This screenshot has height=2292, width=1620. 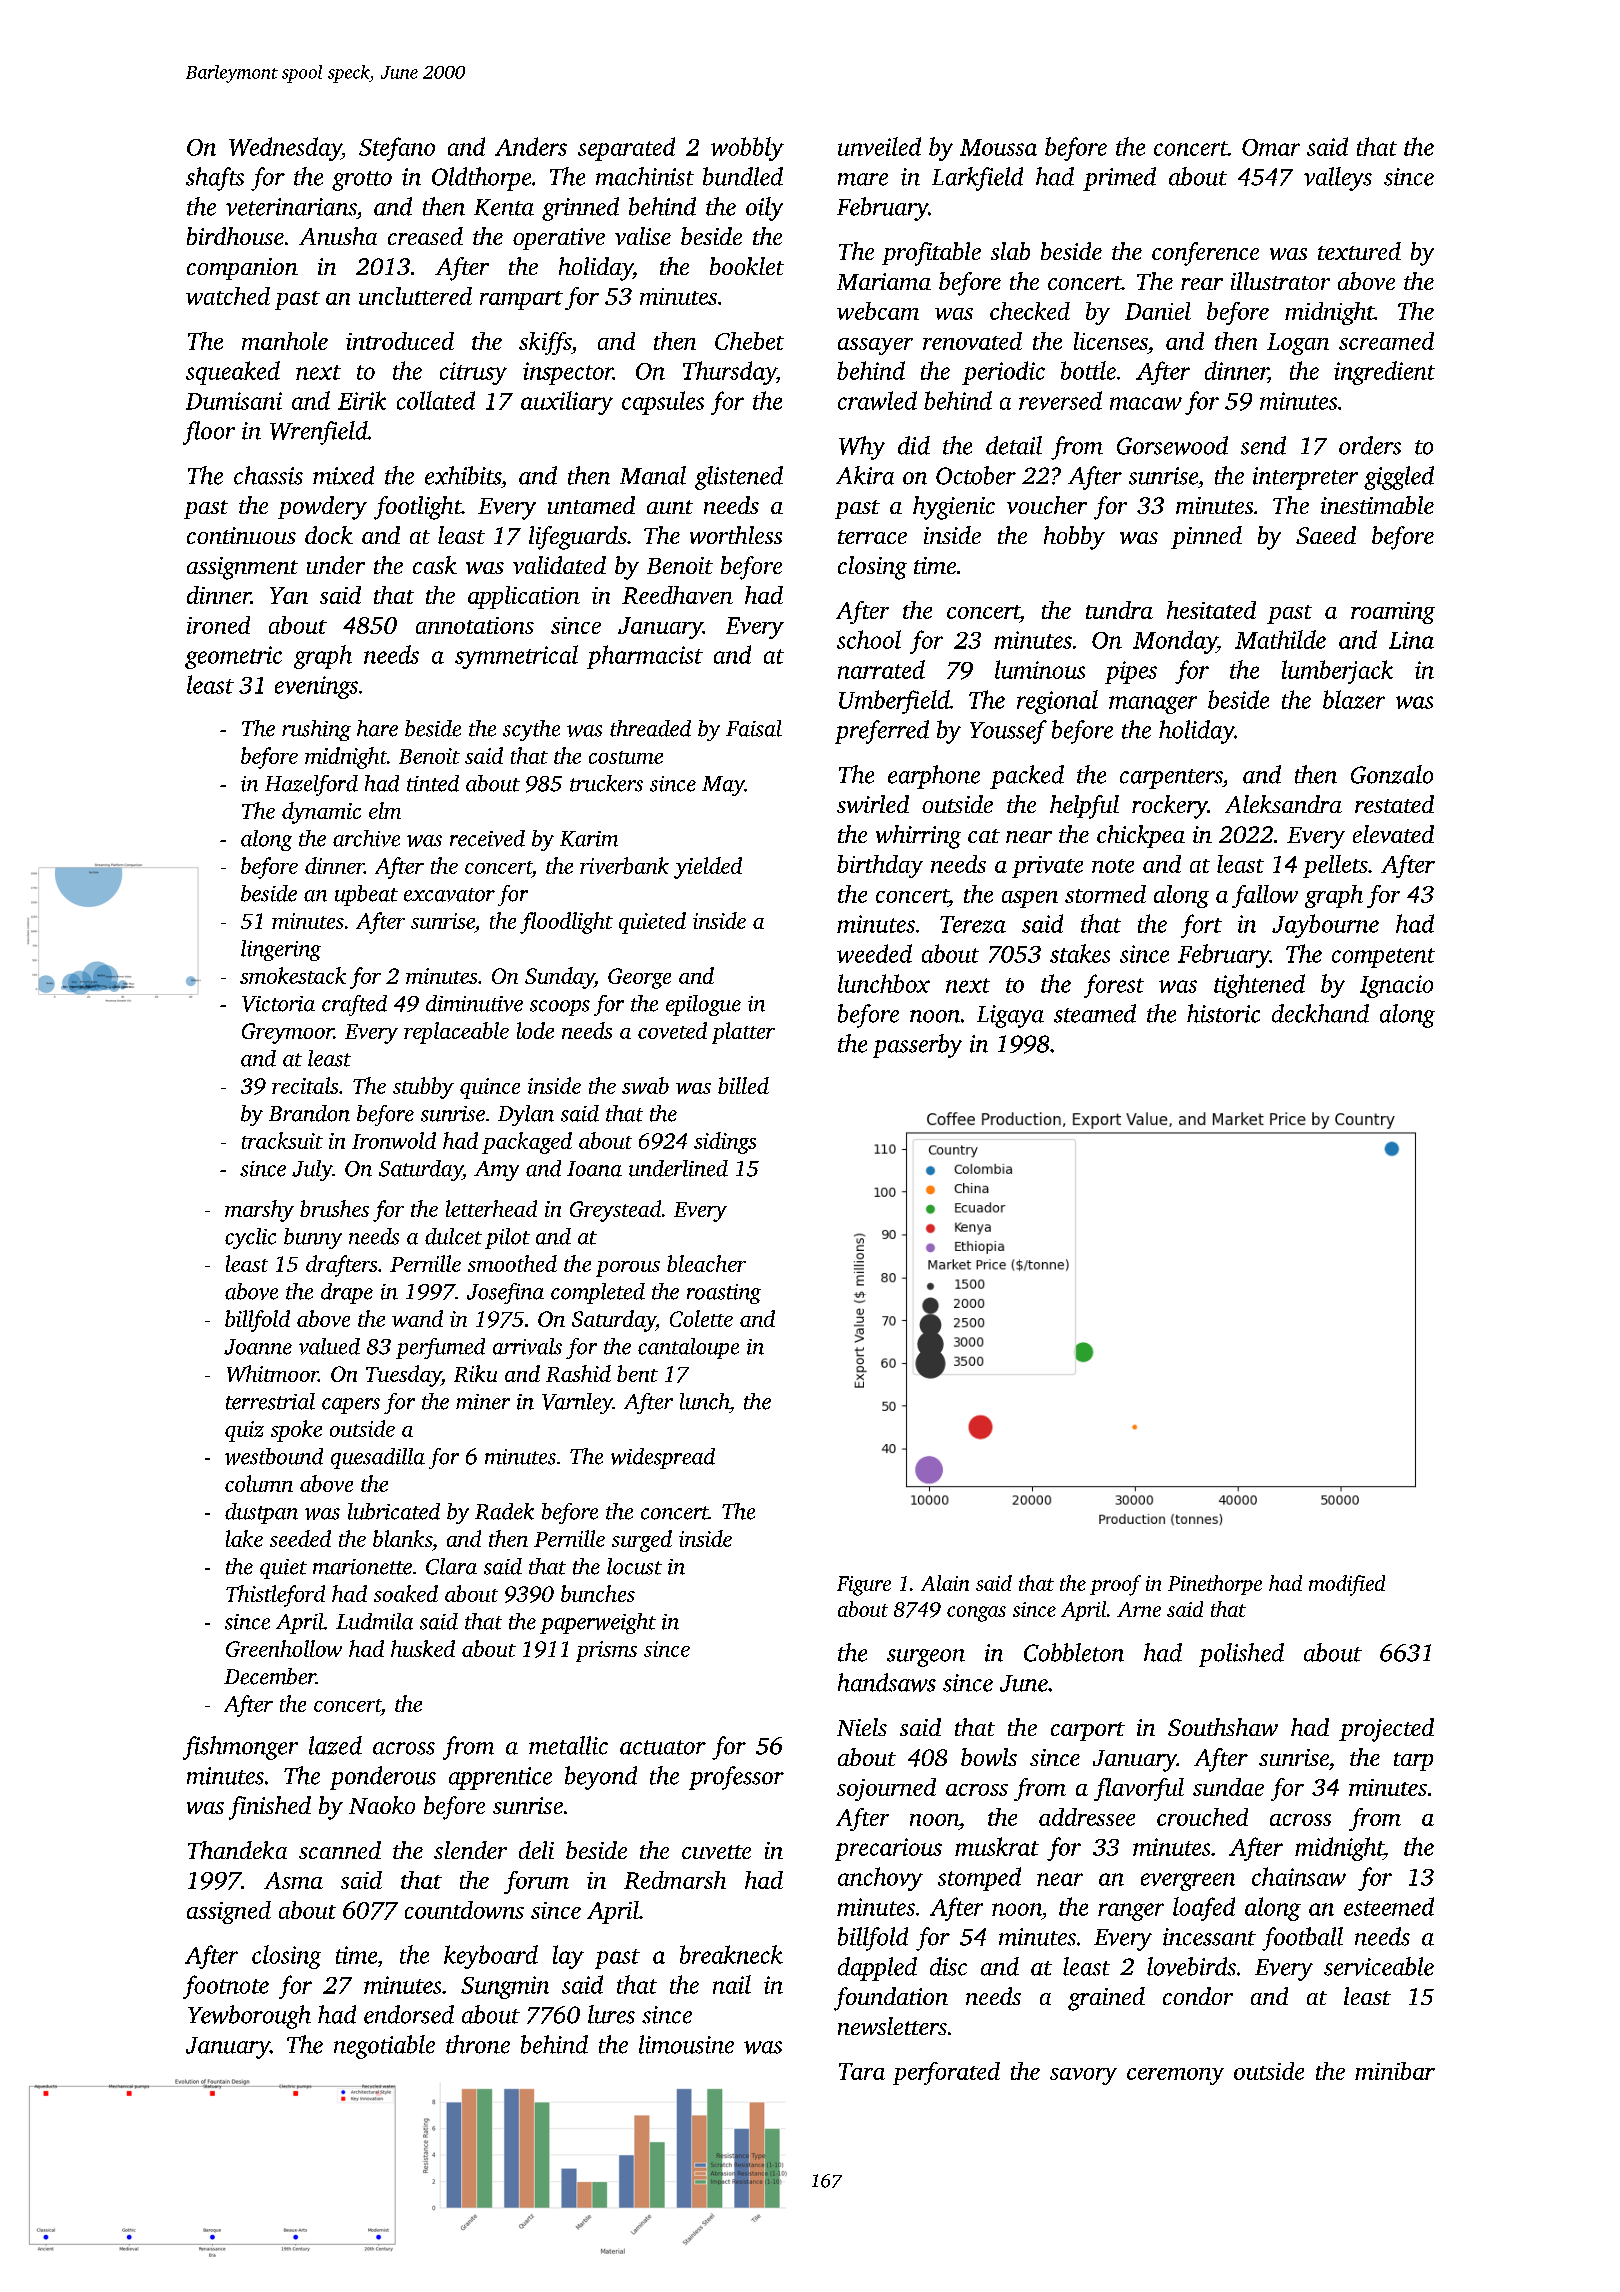 What do you see at coordinates (1188, 1882) in the screenshot?
I see `evergreen` at bounding box center [1188, 1882].
